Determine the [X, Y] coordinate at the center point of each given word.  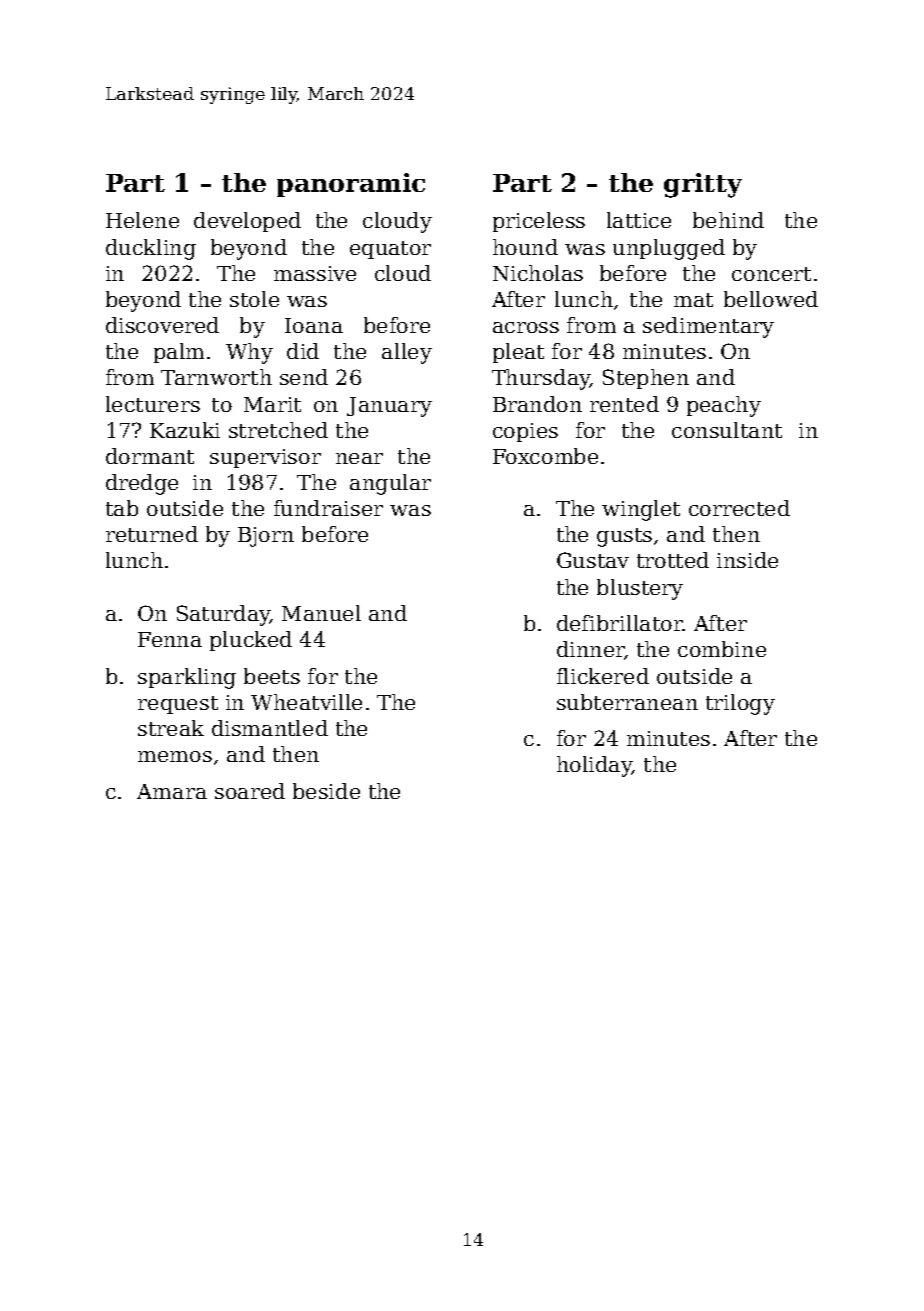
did [303, 351]
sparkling [187, 678]
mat [693, 300]
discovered [162, 325]
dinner [591, 650]
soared [250, 791]
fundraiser [328, 508]
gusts [624, 537]
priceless [539, 222]
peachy [724, 406]
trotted [673, 560]
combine [722, 649]
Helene [142, 220]
